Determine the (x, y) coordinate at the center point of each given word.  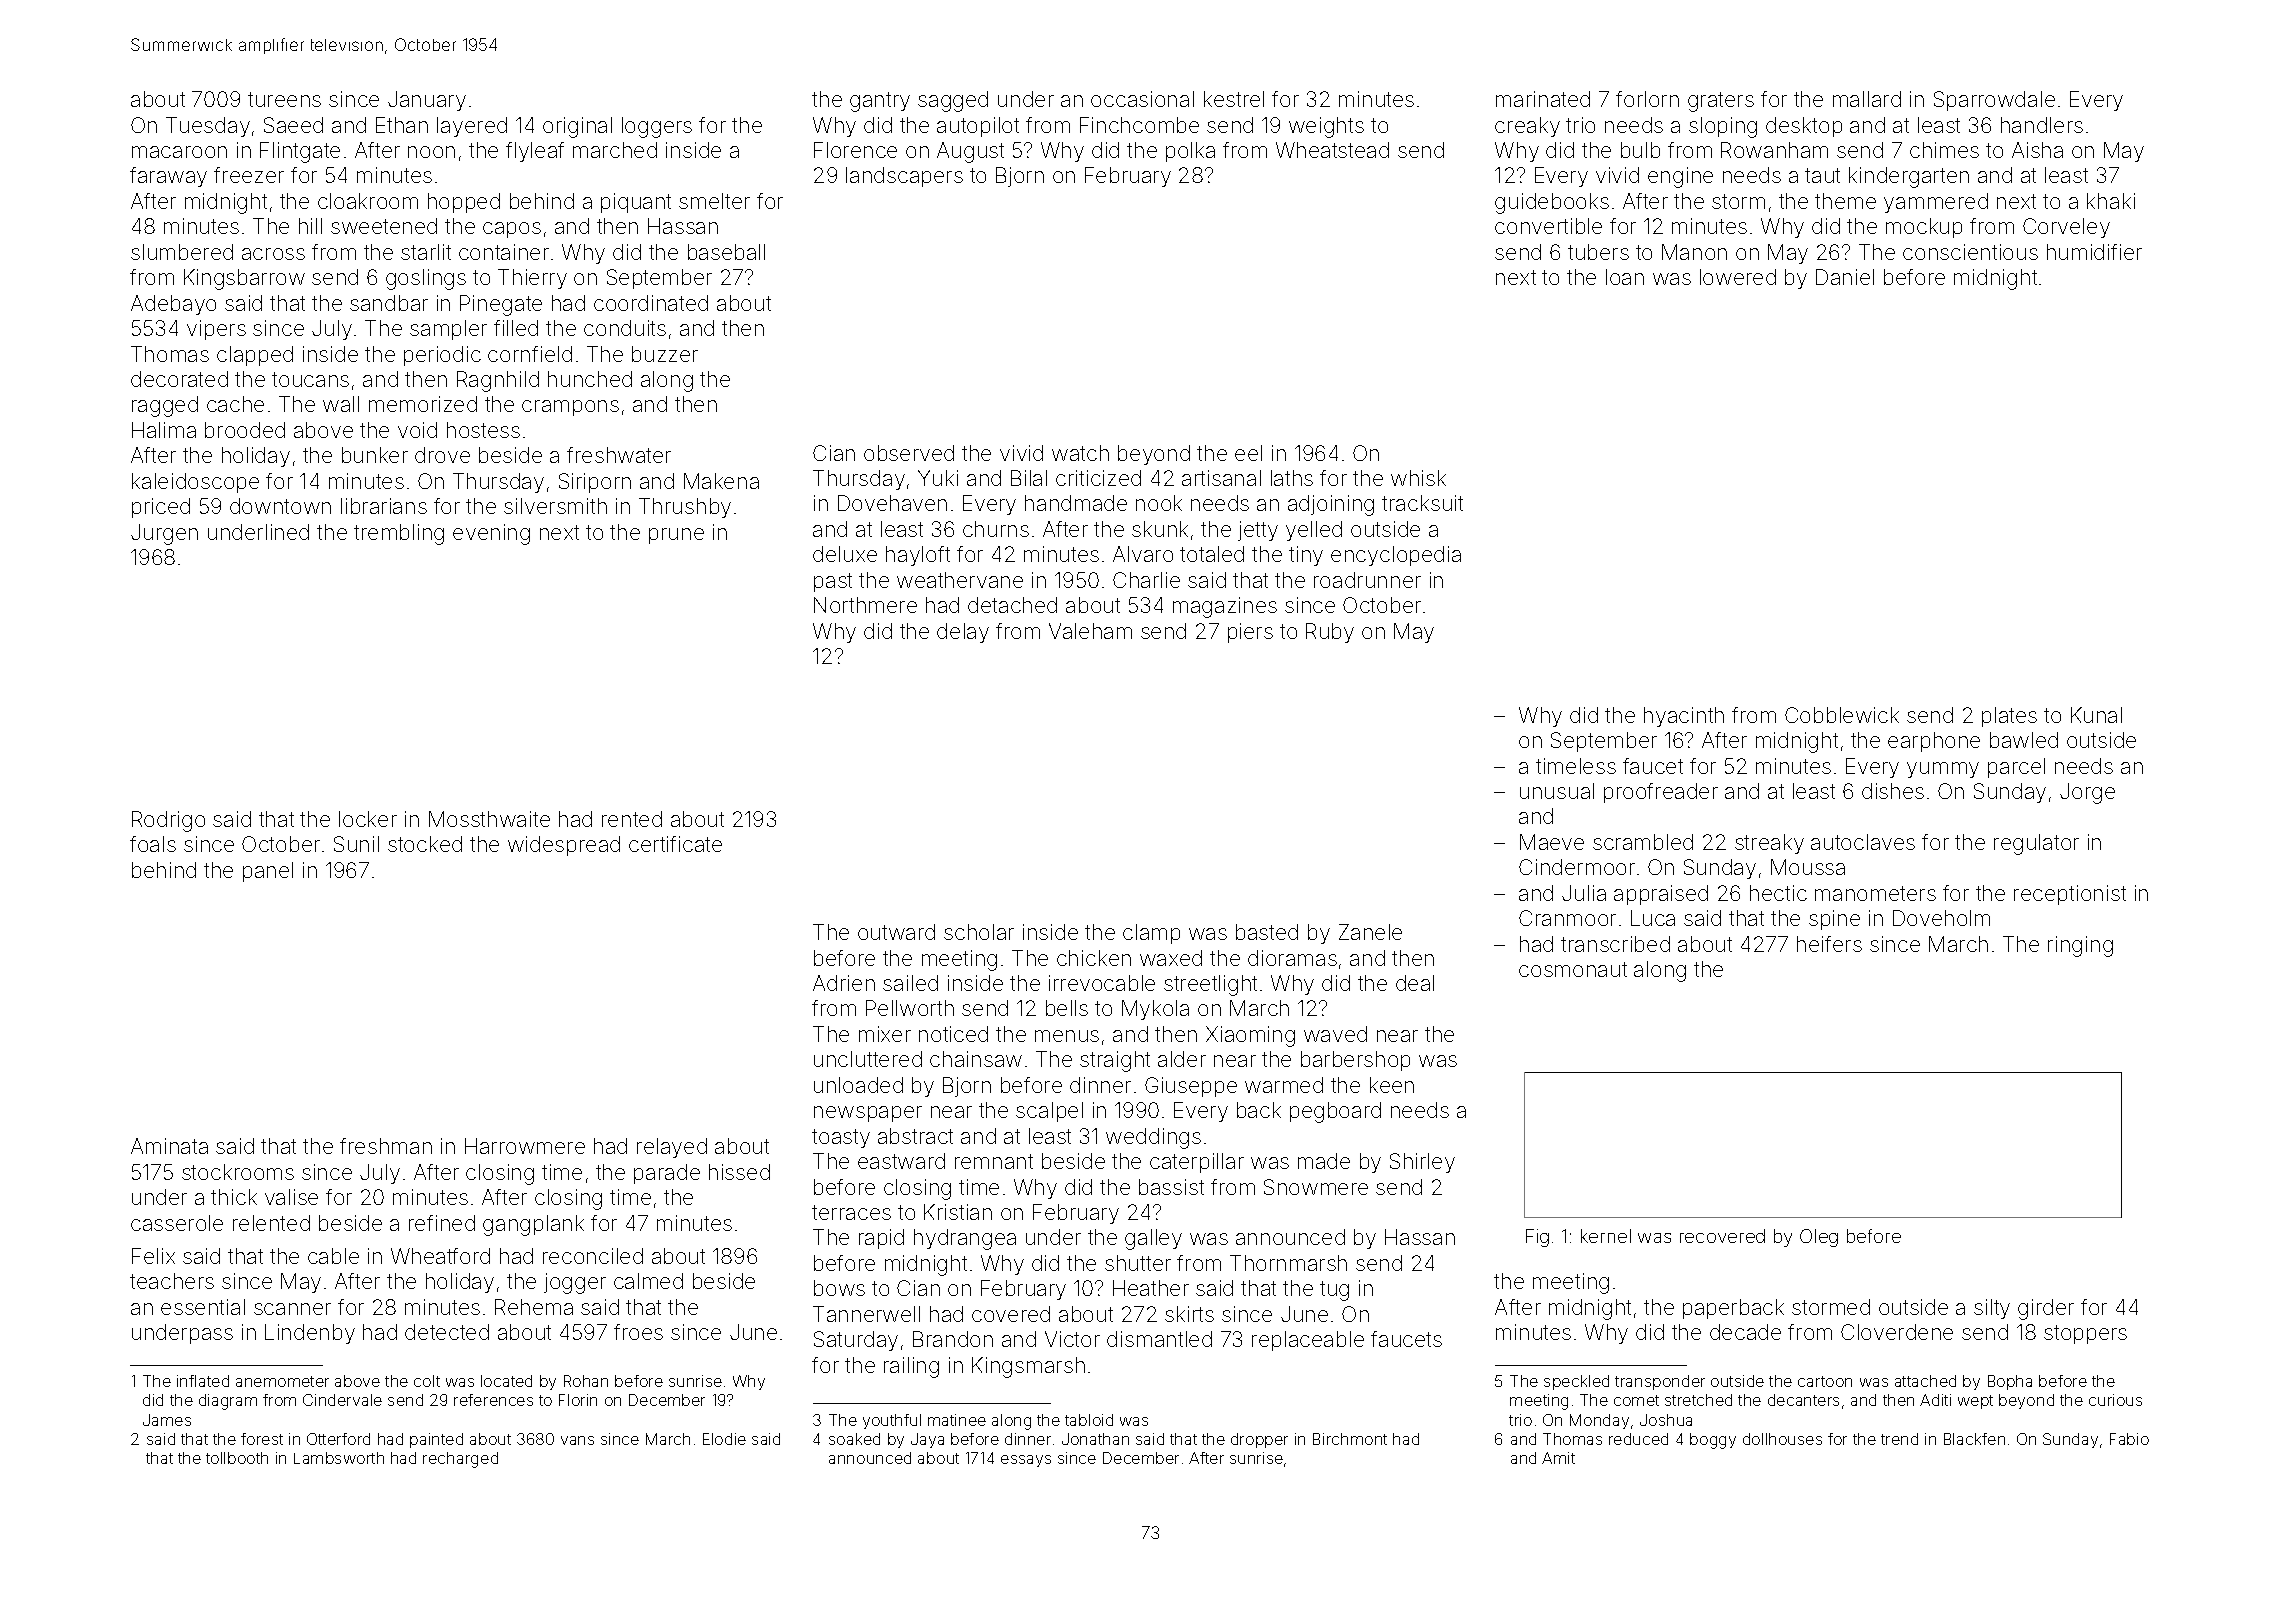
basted (1267, 932)
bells (1067, 1008)
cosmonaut (1573, 969)
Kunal (2096, 715)
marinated (1543, 99)
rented (632, 819)
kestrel (1234, 99)
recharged (460, 1460)
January (427, 101)
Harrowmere (525, 1146)
